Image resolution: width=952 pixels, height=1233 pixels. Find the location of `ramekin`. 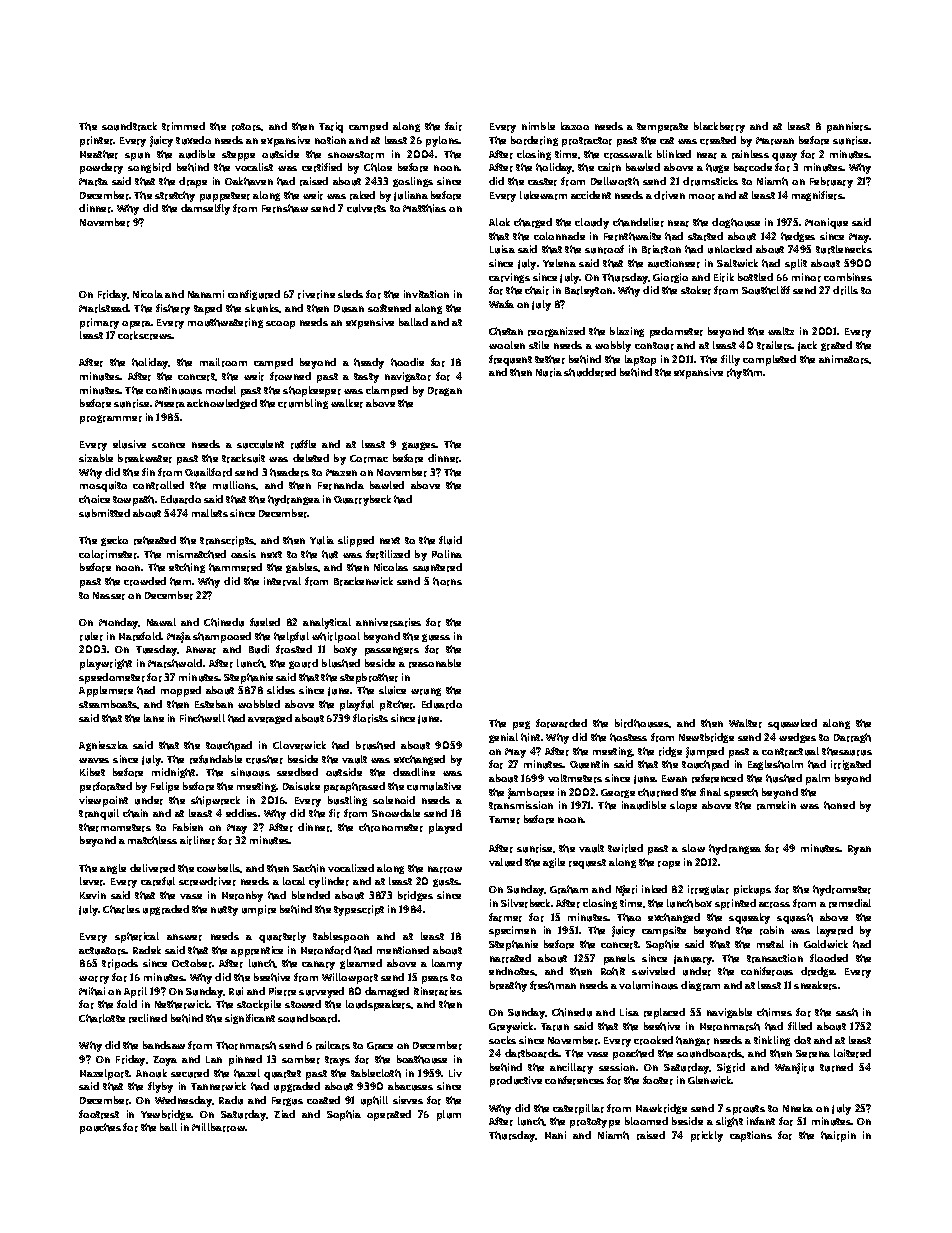

ramekin is located at coordinates (776, 805).
